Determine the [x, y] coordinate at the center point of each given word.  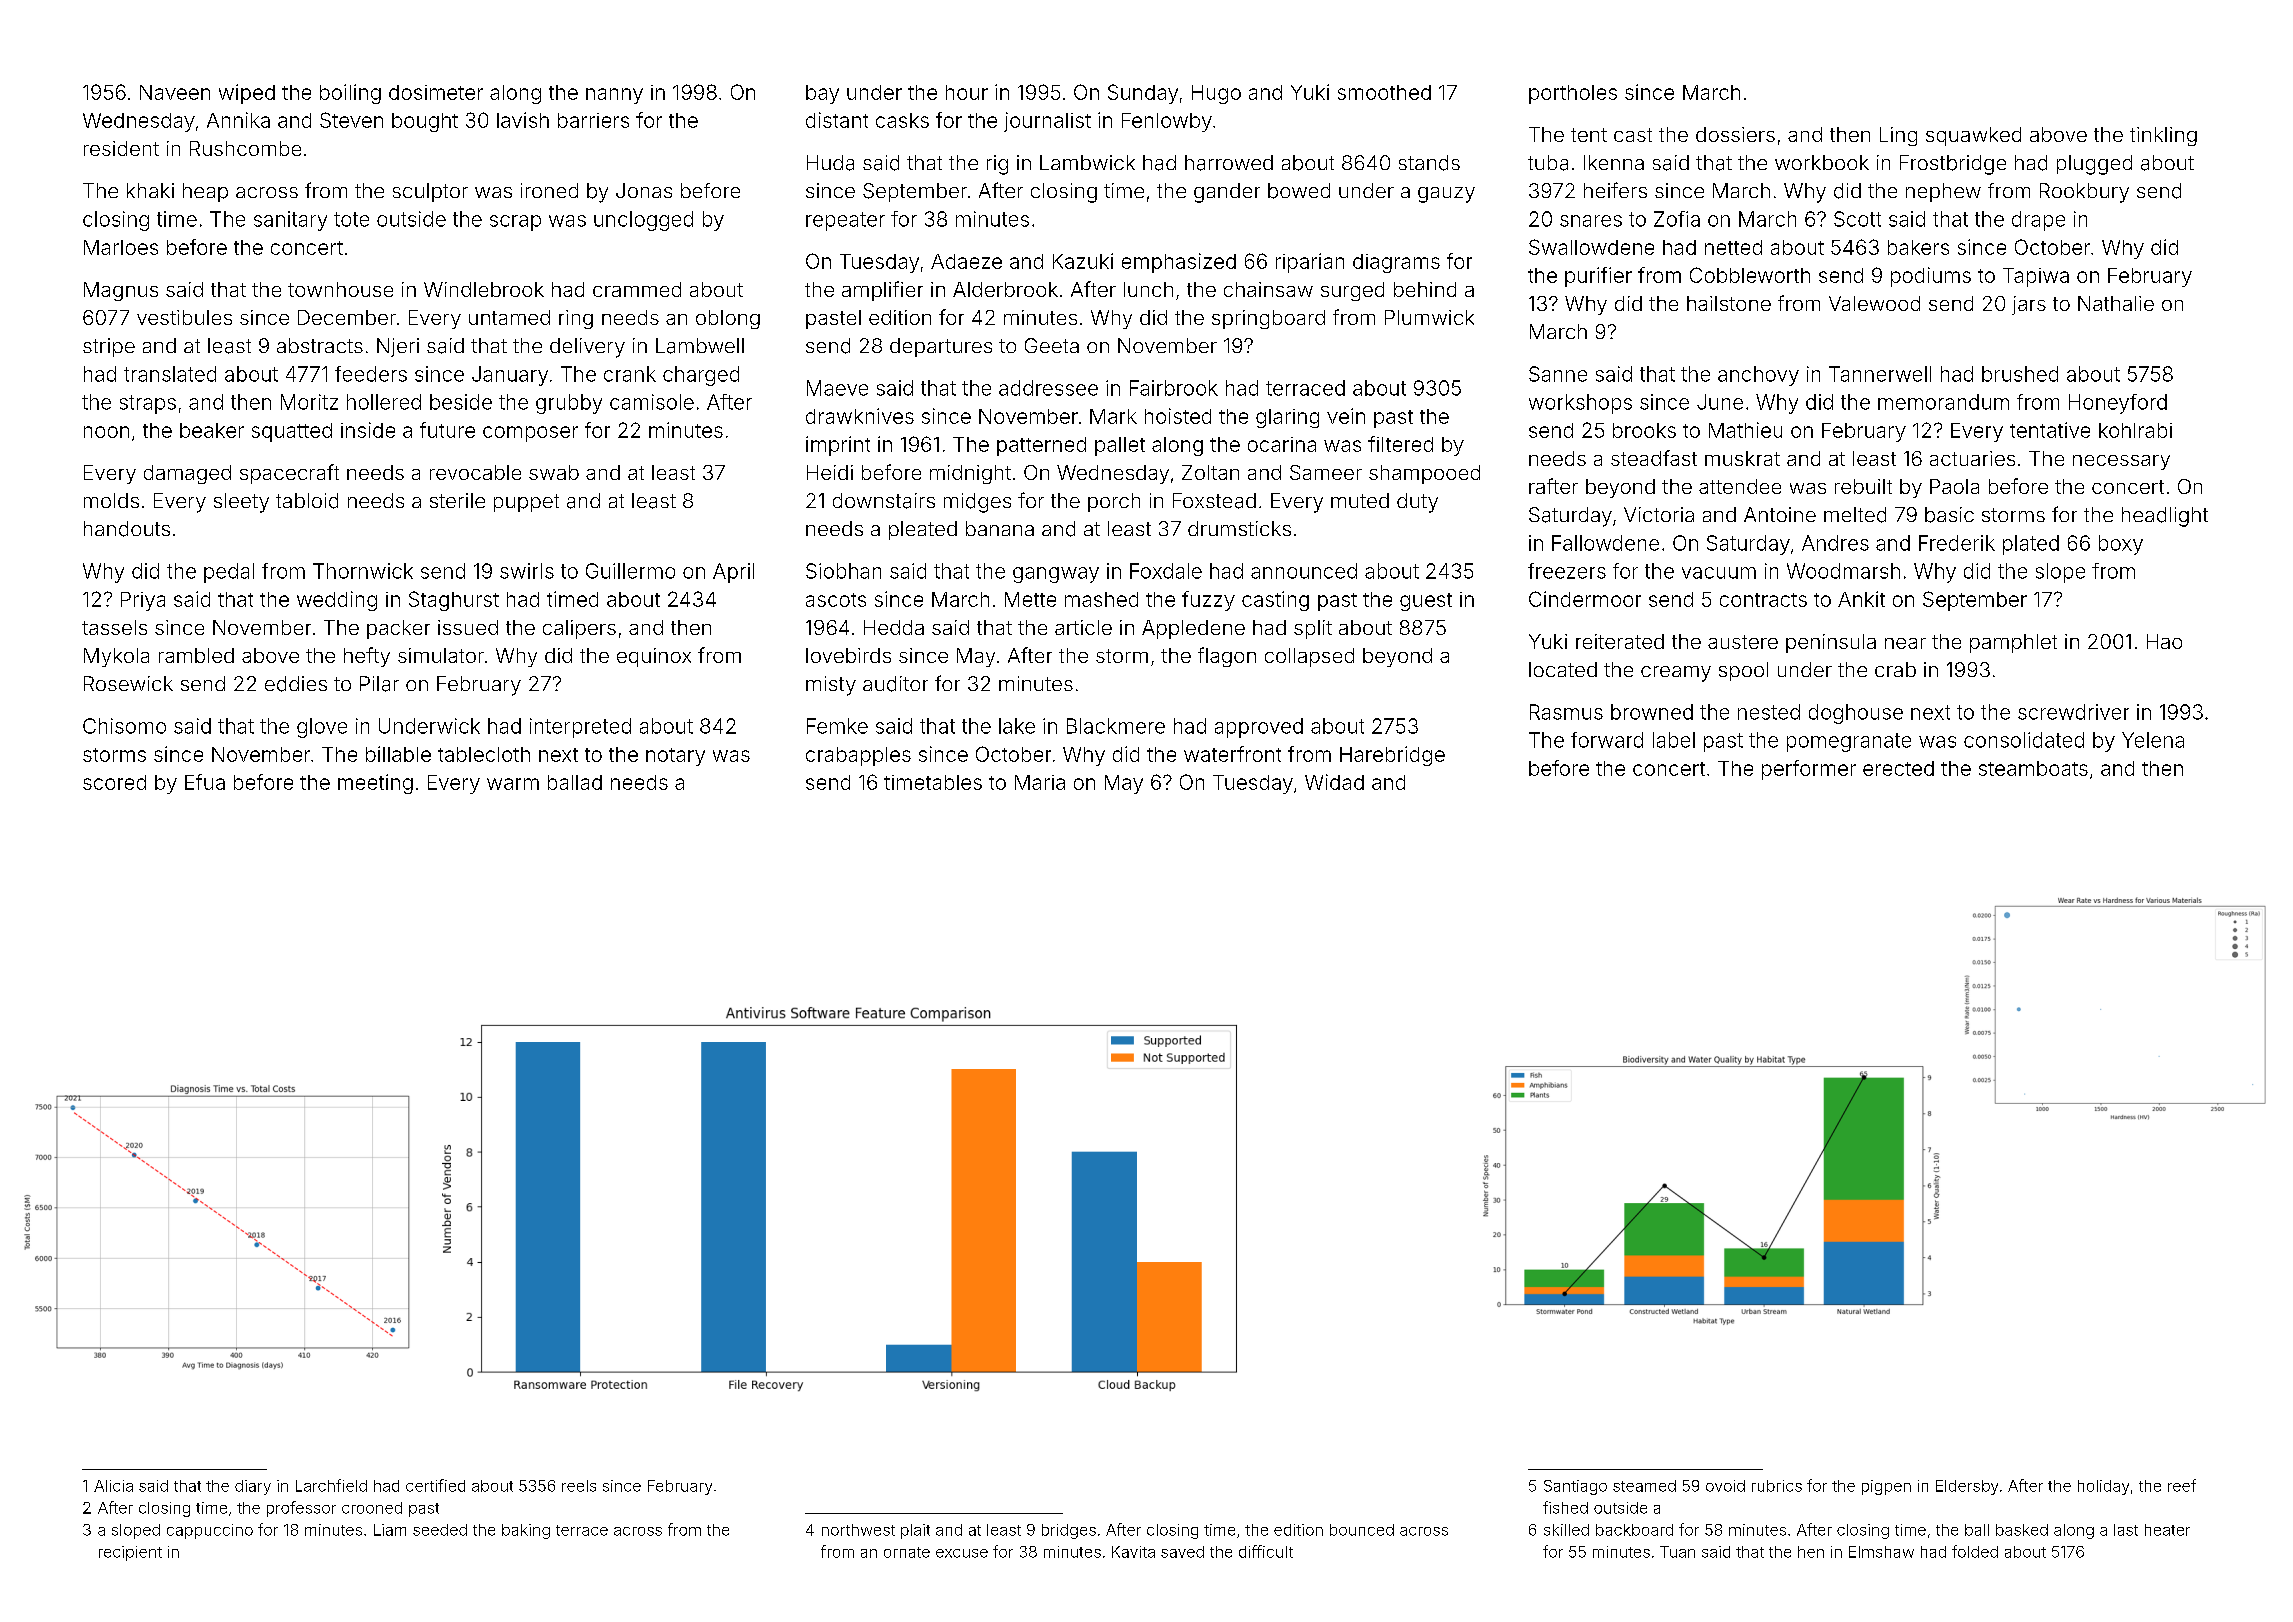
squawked [1973, 136]
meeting [375, 784]
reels [579, 1486]
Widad [1334, 782]
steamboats [2033, 768]
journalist [1047, 122]
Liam [390, 1530]
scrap [515, 223]
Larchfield [331, 1485]
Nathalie [2116, 303]
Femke [837, 726]
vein [1346, 416]
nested [1769, 712]
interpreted [580, 728]
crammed [637, 289]
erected [1898, 768]
